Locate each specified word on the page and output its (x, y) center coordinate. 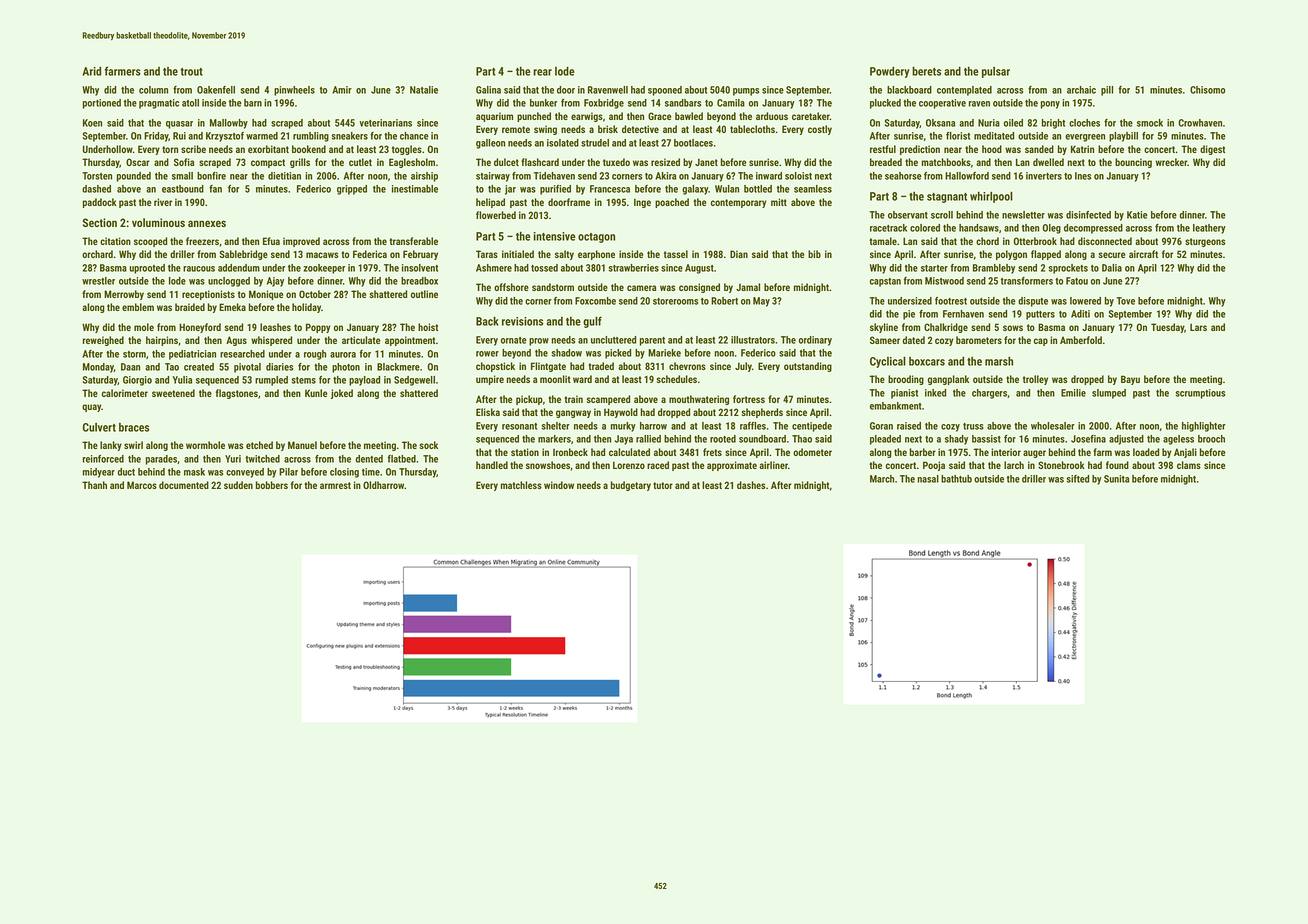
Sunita (1116, 479)
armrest (335, 485)
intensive (555, 236)
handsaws (979, 228)
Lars (1198, 327)
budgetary (631, 486)
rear (542, 72)
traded (601, 366)
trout (191, 72)
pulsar (996, 72)
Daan (130, 367)
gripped (352, 190)
